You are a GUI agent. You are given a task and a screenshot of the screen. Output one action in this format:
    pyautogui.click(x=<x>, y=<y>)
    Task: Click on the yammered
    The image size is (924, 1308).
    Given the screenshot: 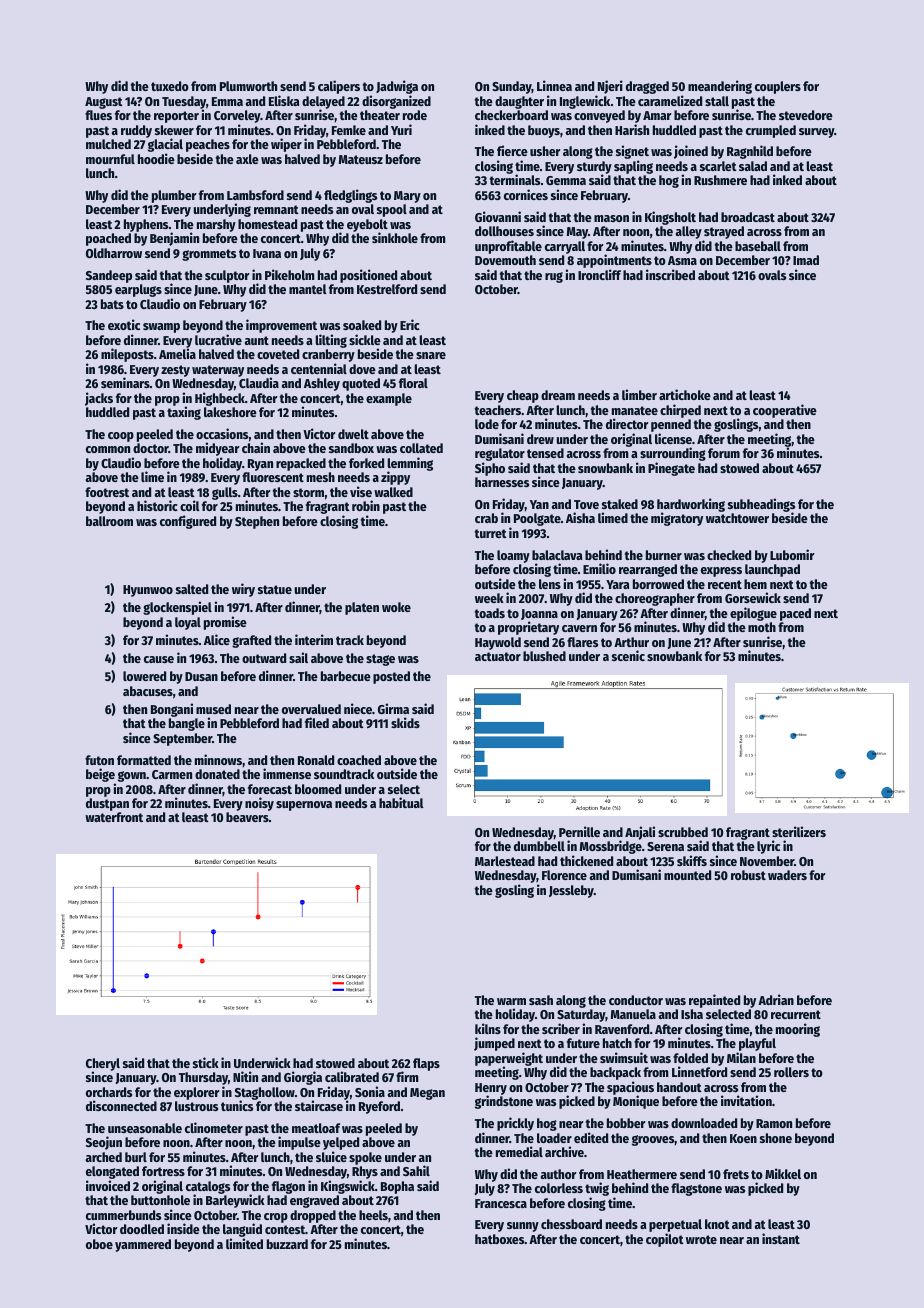 What is the action you would take?
    pyautogui.click(x=143, y=1245)
